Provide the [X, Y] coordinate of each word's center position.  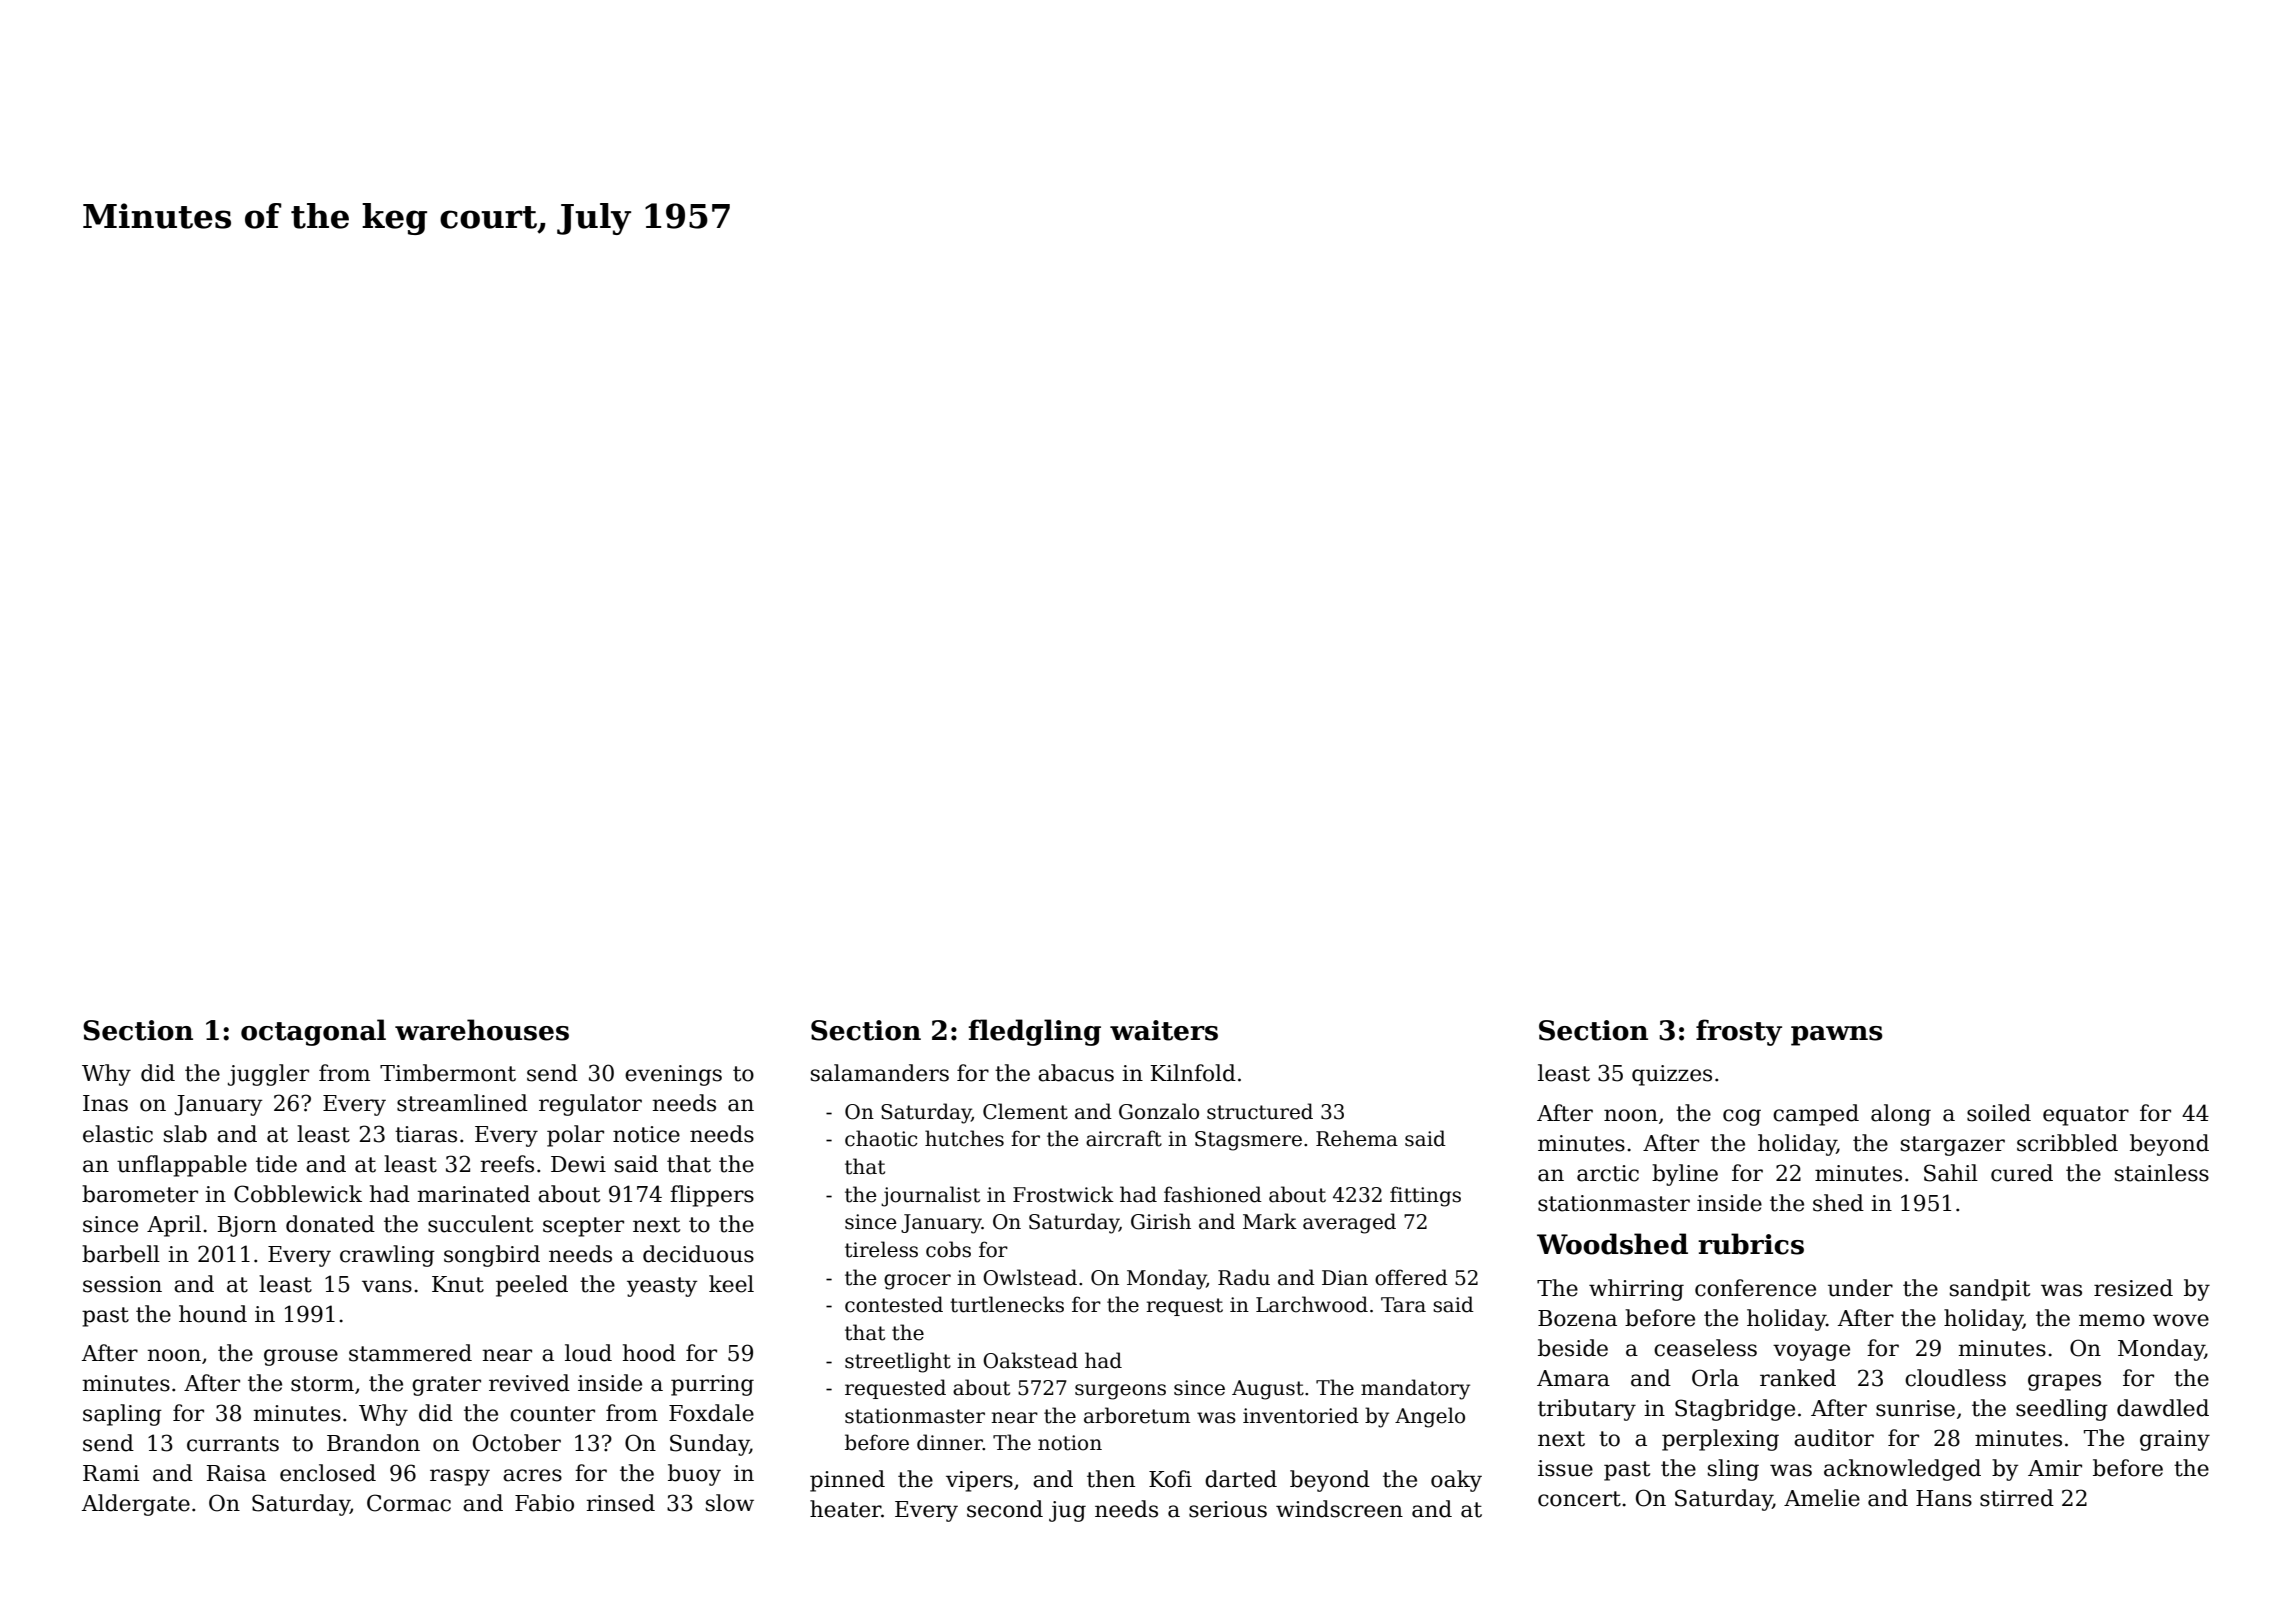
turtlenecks [1007, 1304]
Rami [111, 1473]
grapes [2064, 1382]
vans [387, 1286]
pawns [1837, 1036]
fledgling [1034, 1032]
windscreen [1339, 1509]
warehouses [482, 1030]
